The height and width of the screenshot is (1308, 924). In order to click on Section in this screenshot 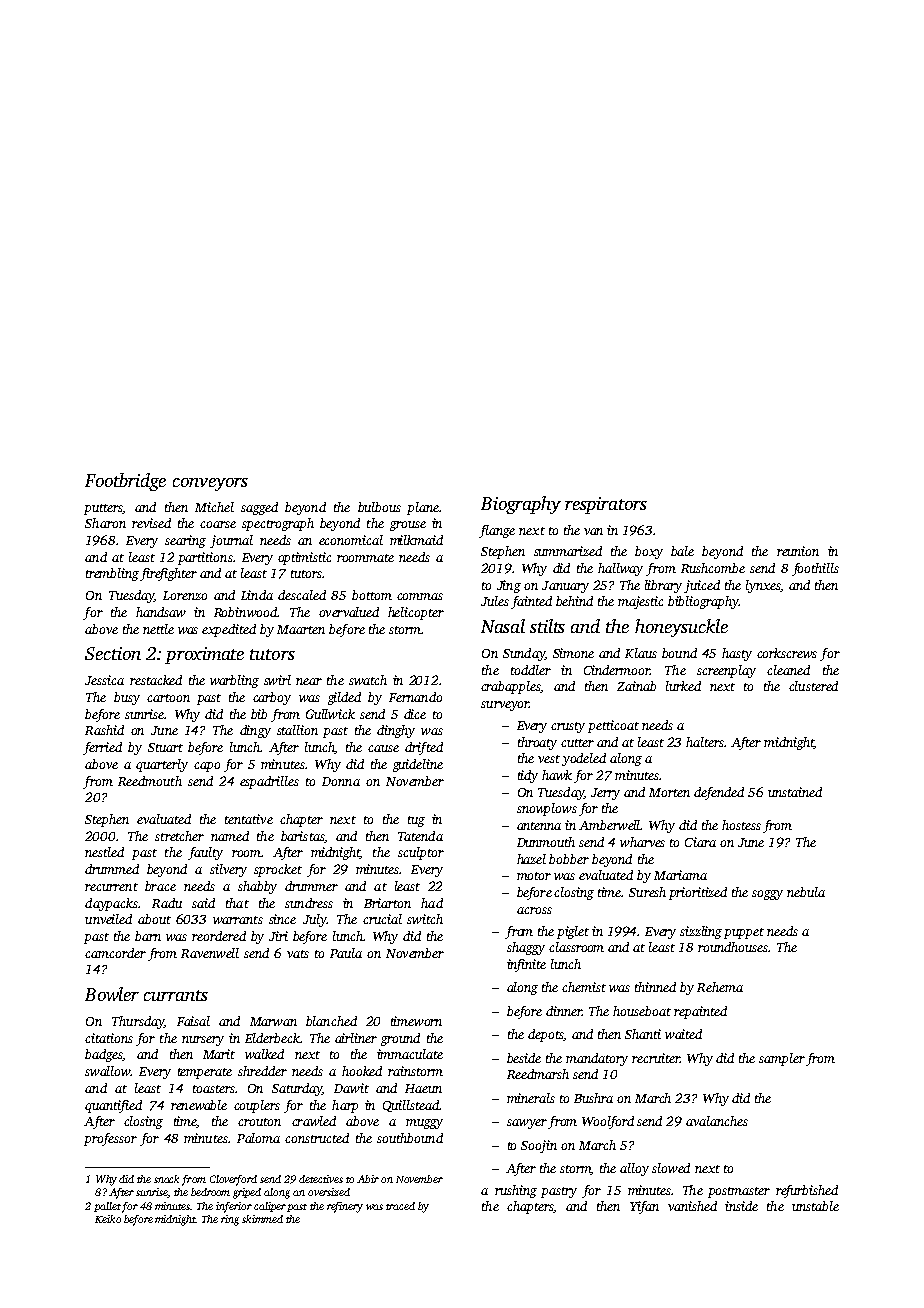, I will do `click(113, 653)`.
